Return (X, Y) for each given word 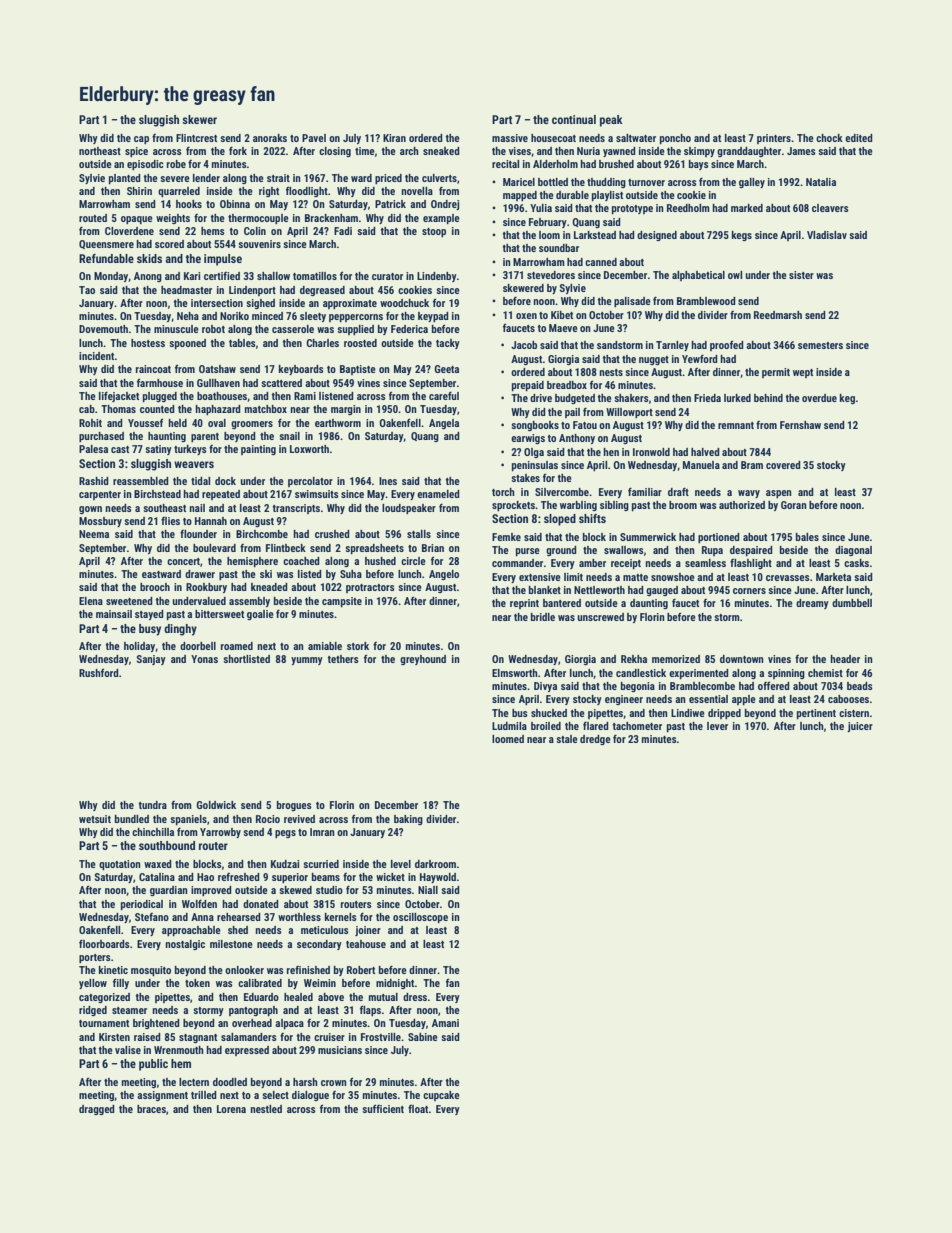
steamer (129, 1010)
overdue (819, 398)
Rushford (99, 672)
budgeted (575, 399)
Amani (445, 1023)
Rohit (90, 423)
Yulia (541, 208)
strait (278, 178)
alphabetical (698, 276)
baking (408, 820)
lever (717, 726)
